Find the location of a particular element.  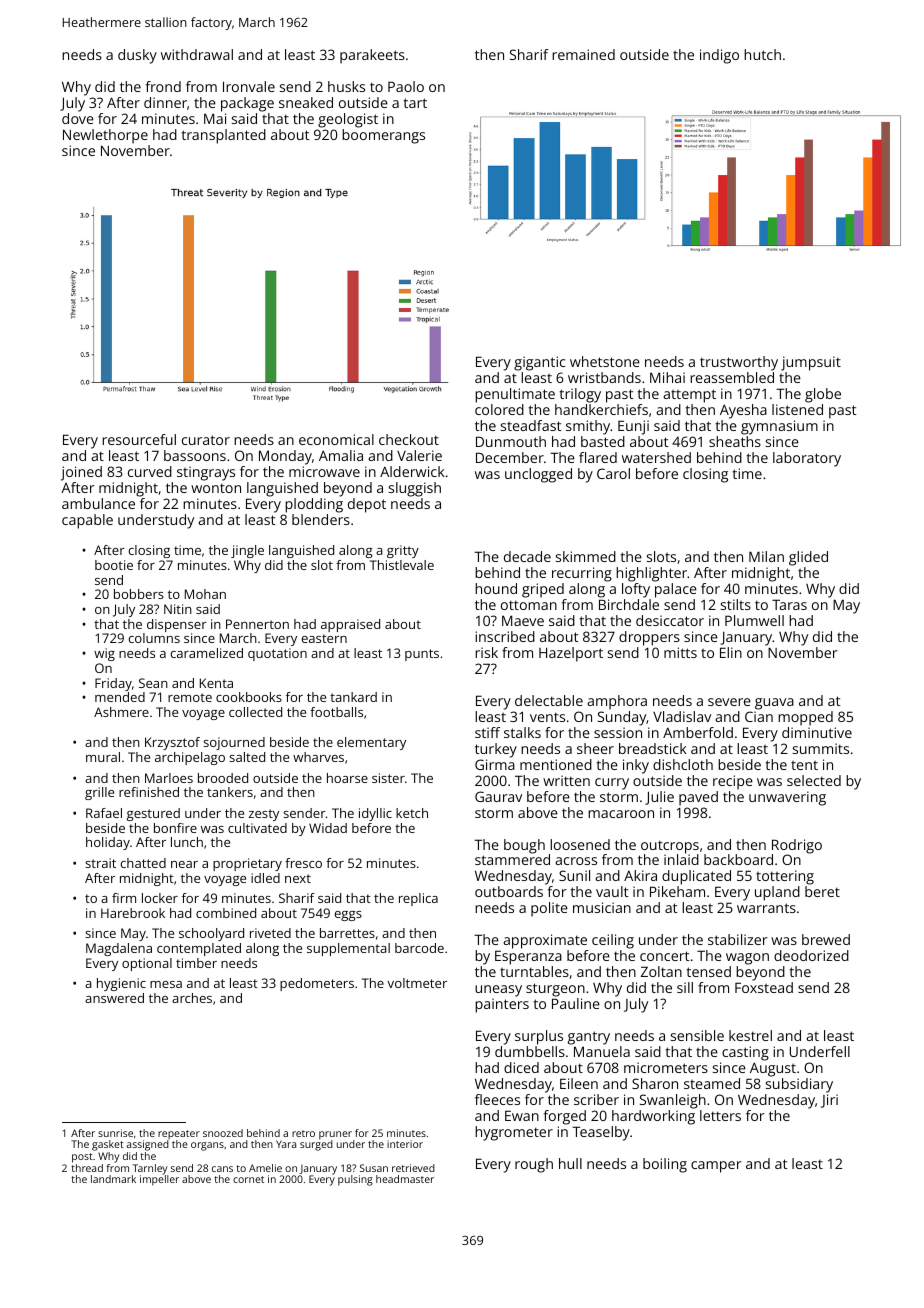

wonton is located at coordinates (216, 488).
